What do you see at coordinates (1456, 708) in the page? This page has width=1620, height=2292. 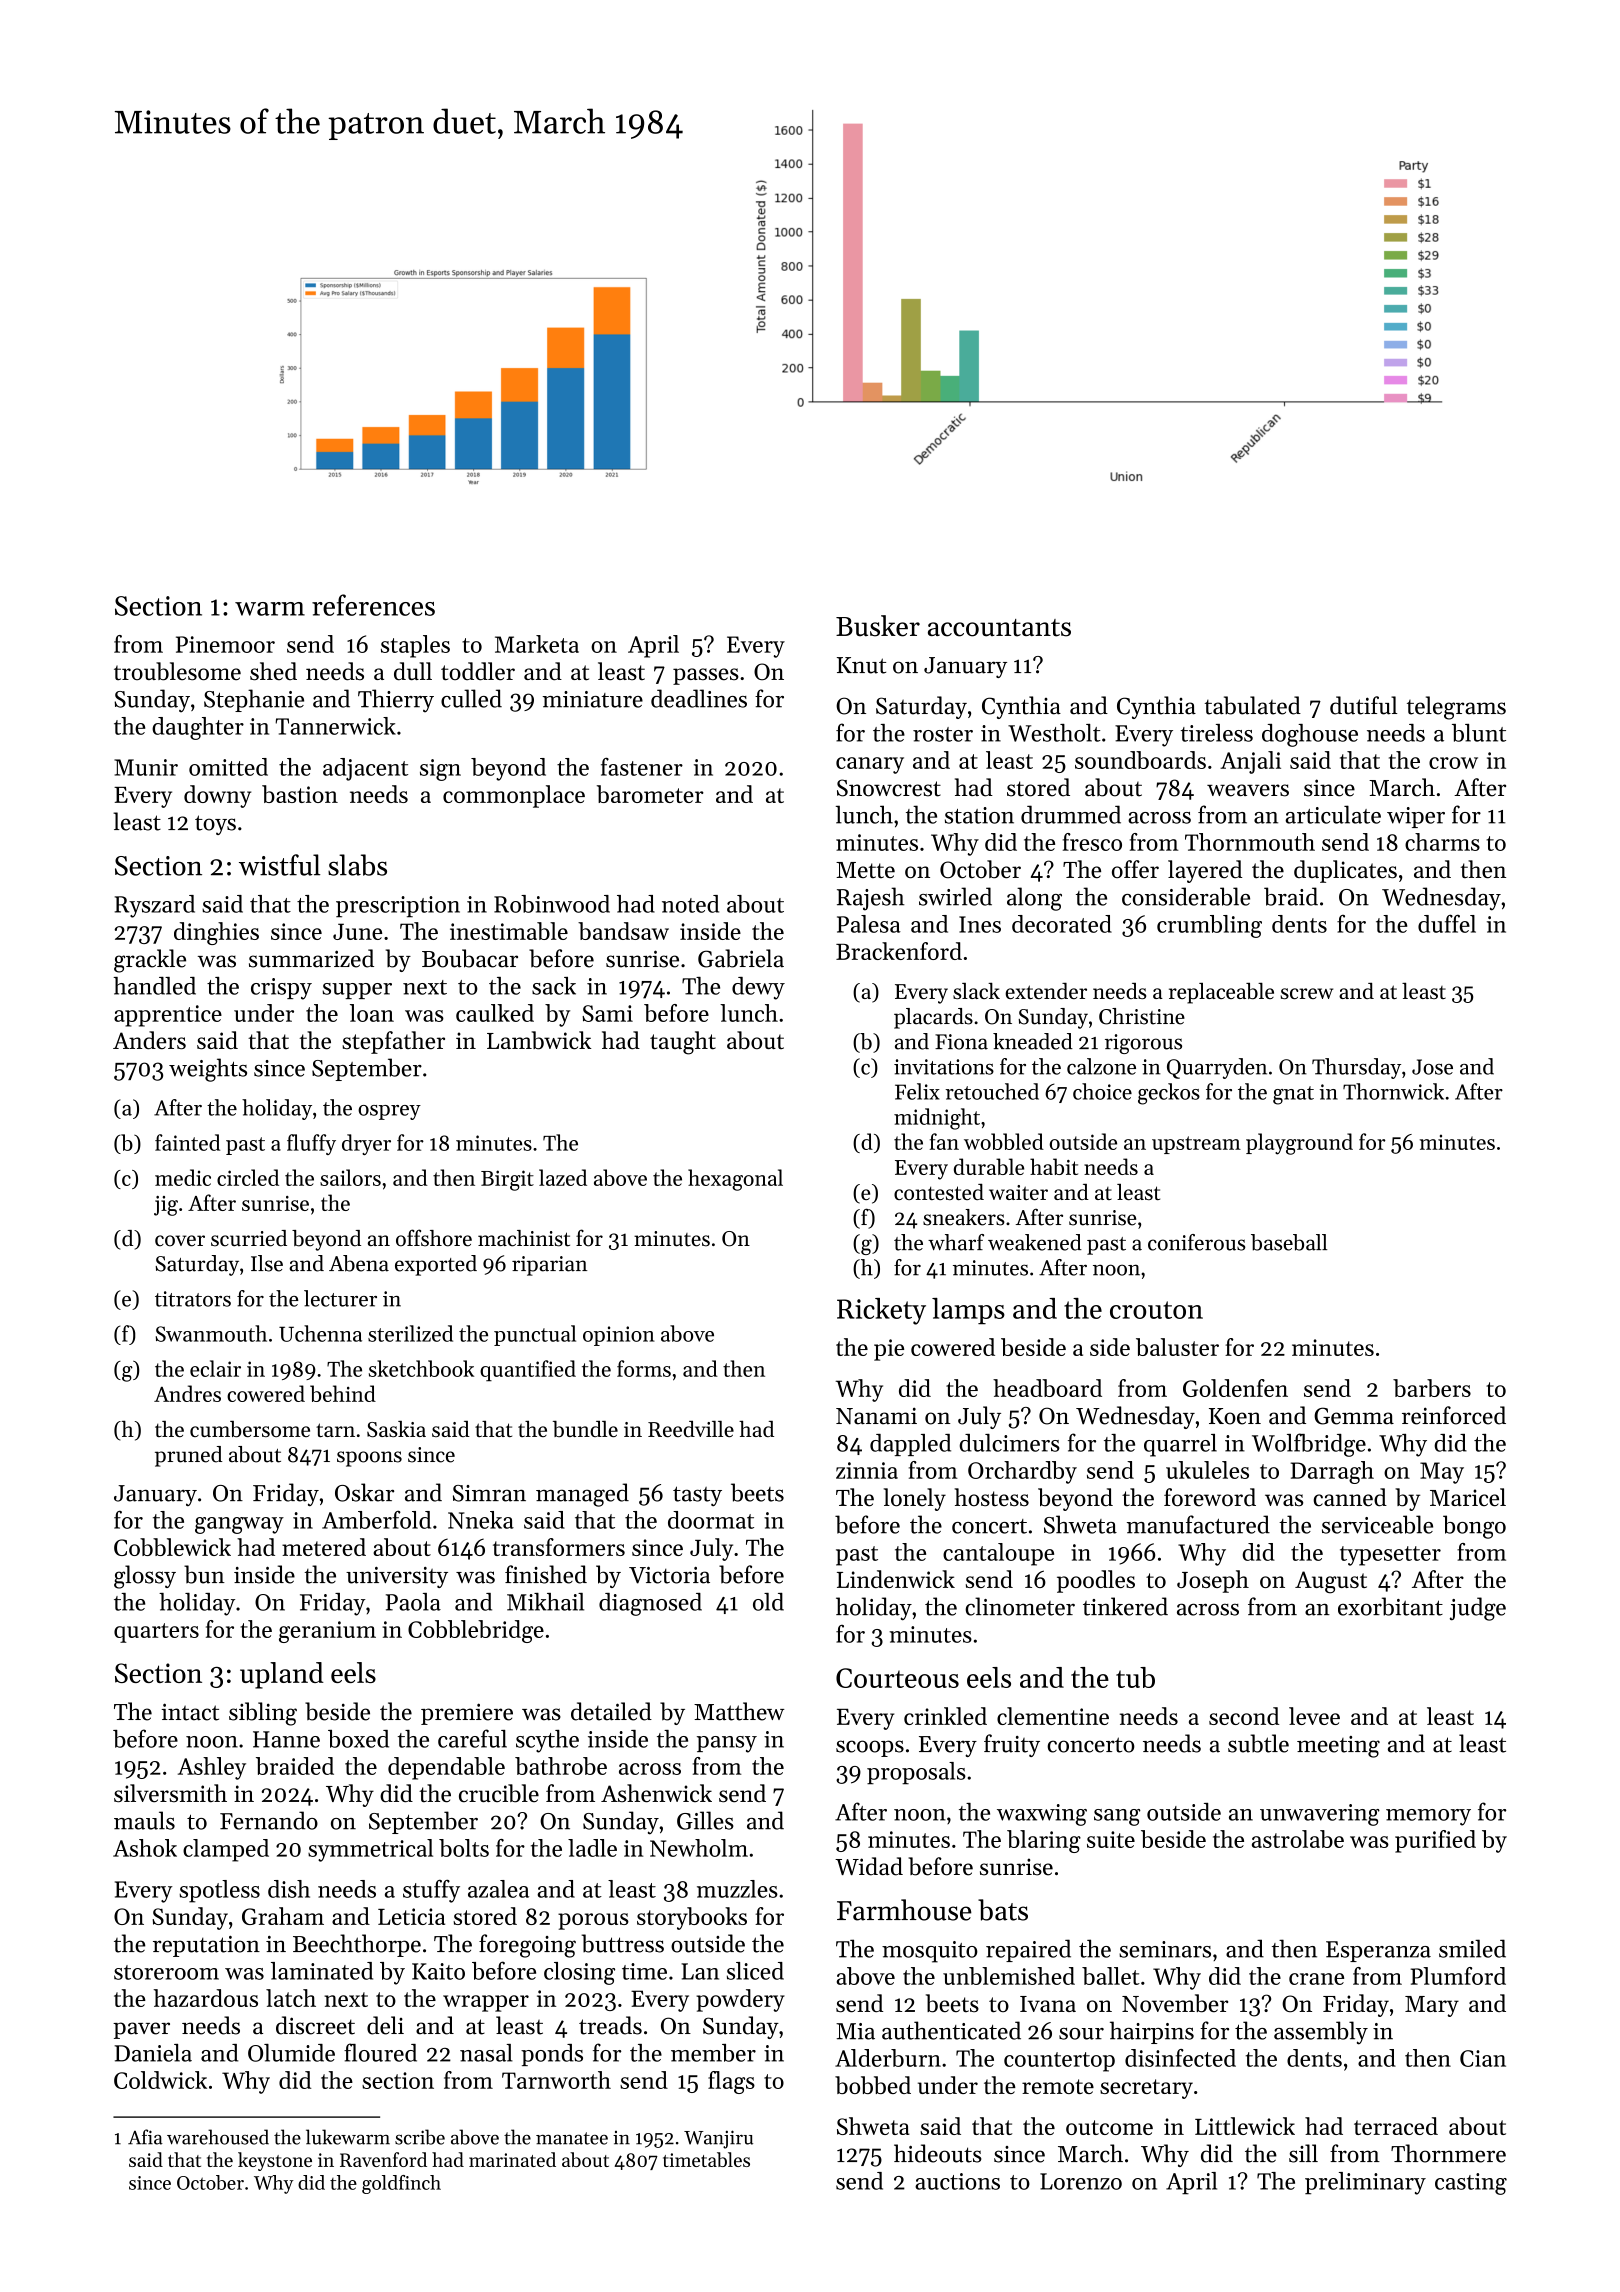 I see `telegrams` at bounding box center [1456, 708].
